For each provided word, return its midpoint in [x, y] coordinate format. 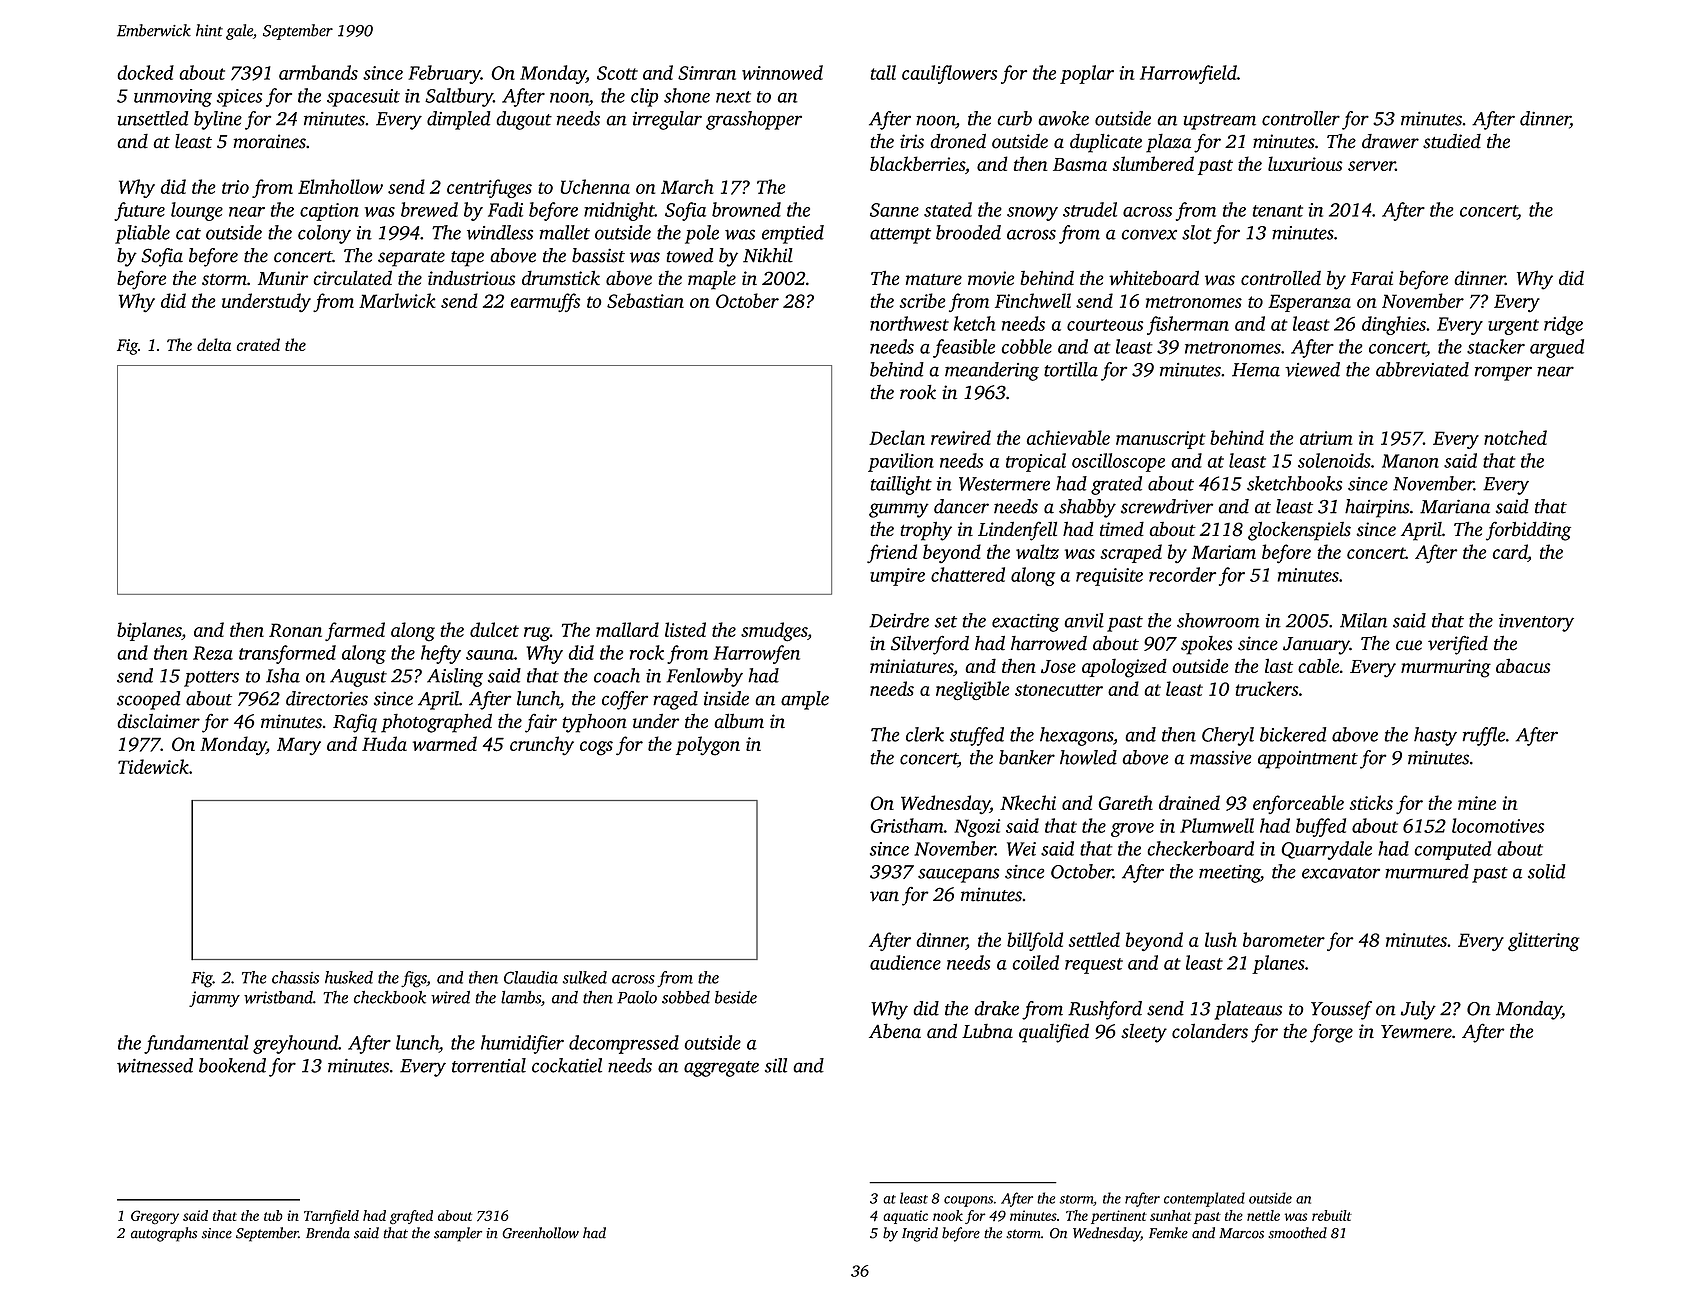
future [139, 211]
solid [1547, 871]
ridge [1563, 325]
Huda [384, 743]
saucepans [958, 875]
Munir [283, 278]
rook [918, 392]
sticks [1371, 802]
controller [1301, 118]
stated [948, 209]
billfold [1035, 941]
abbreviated [1422, 369]
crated [258, 344]
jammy [214, 999]
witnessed [155, 1065]
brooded [968, 232]
